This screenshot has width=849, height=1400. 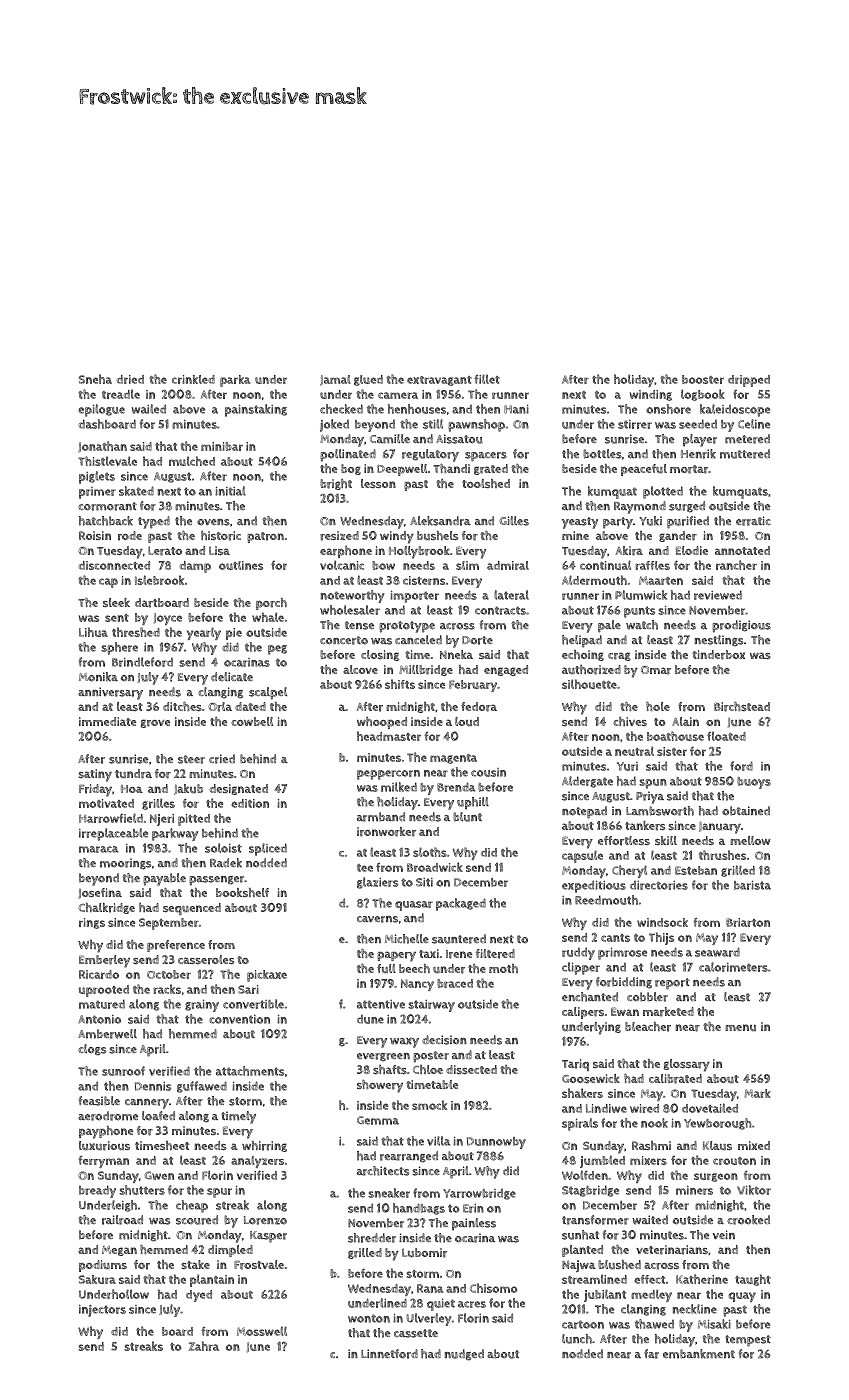 What do you see at coordinates (92, 1050) in the screenshot?
I see `clogs` at bounding box center [92, 1050].
